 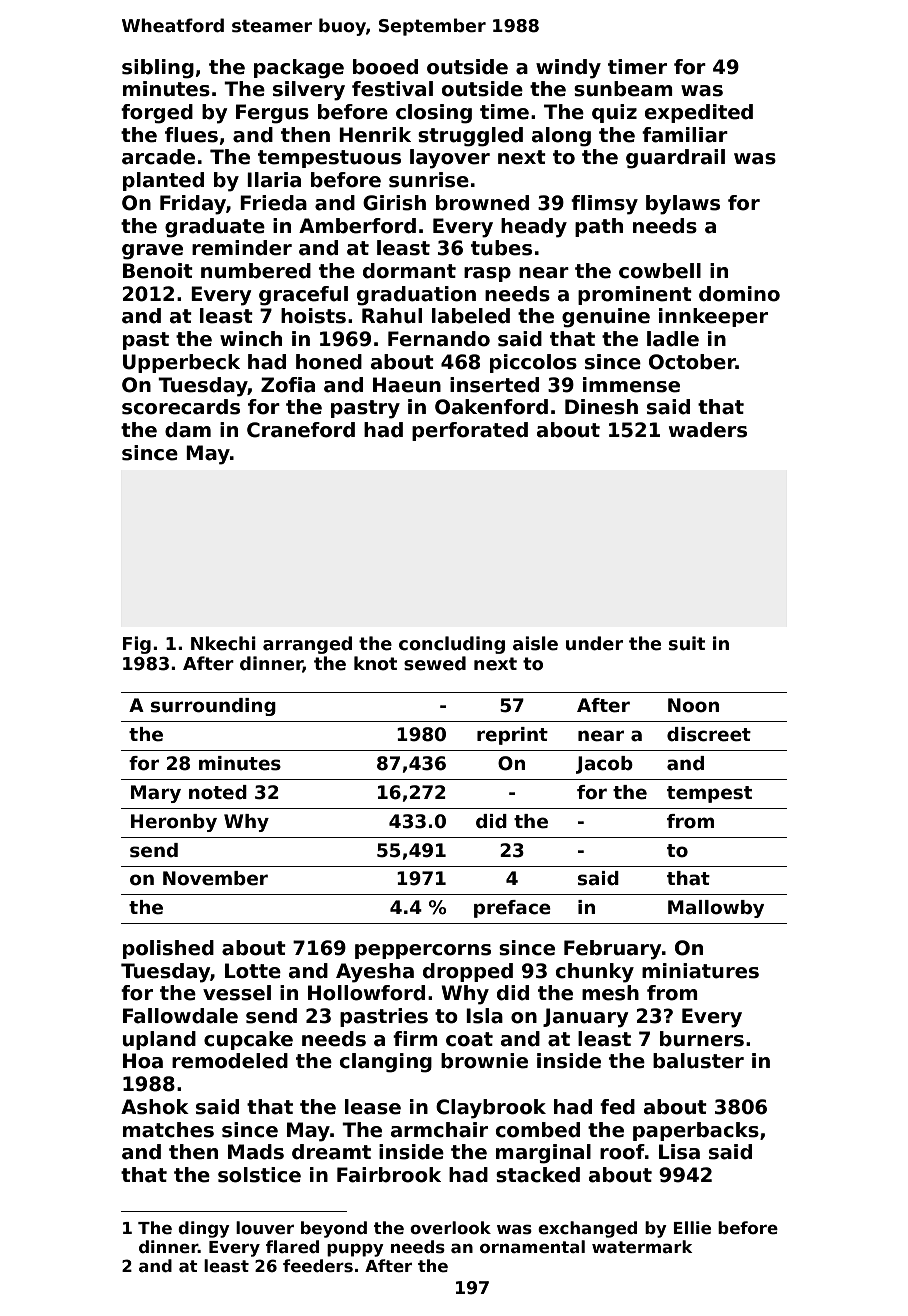 I want to click on dam, so click(x=188, y=430).
